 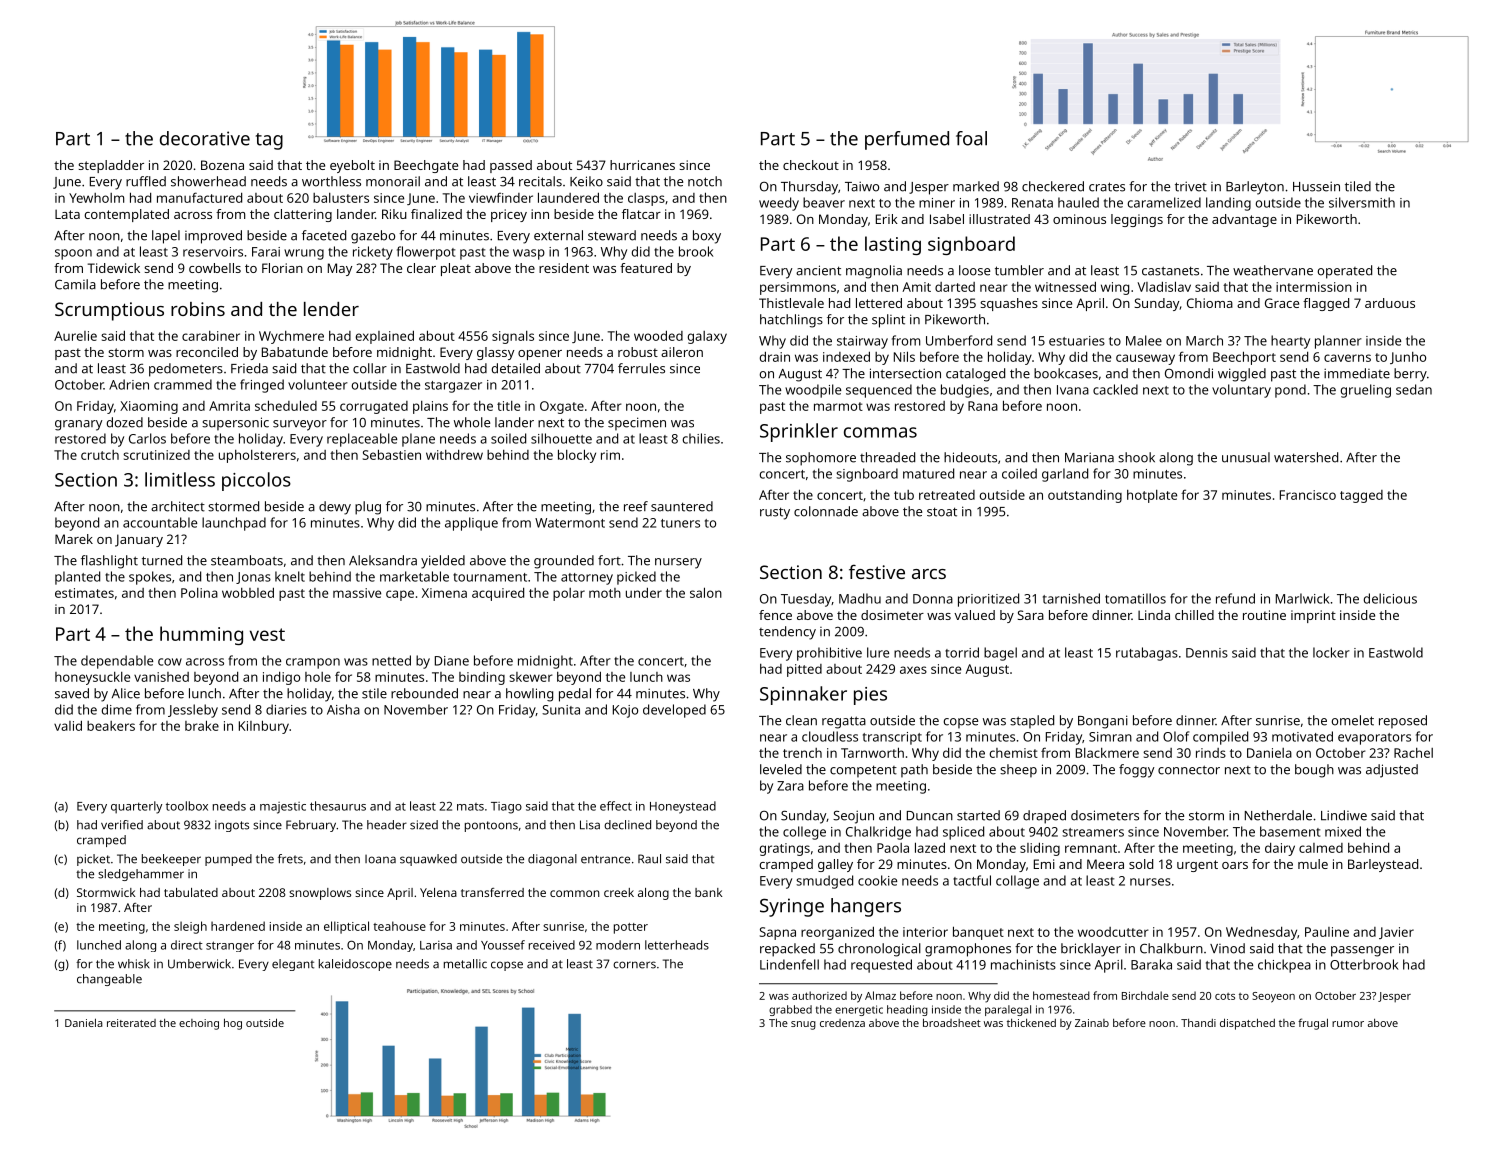 What do you see at coordinates (1348, 1024) in the image?
I see `rumor` at bounding box center [1348, 1024].
